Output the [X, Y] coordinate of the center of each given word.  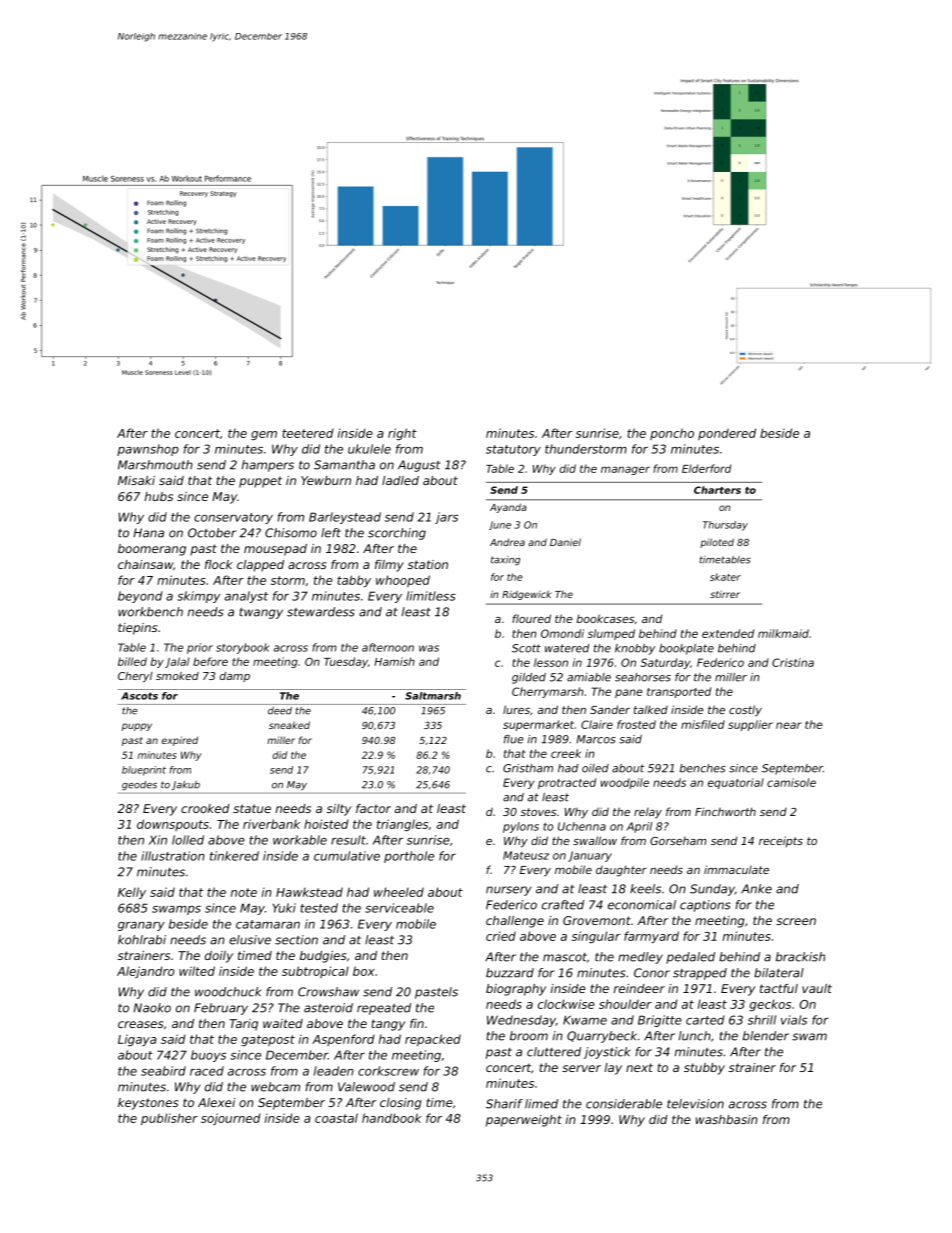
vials [794, 1020]
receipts [781, 841]
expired [180, 741]
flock [219, 564]
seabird [163, 1071]
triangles [402, 825]
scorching [397, 534]
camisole [791, 782]
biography [516, 990]
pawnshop [148, 450]
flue [514, 739]
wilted [197, 971]
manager [625, 470]
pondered [727, 434]
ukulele [369, 449]
